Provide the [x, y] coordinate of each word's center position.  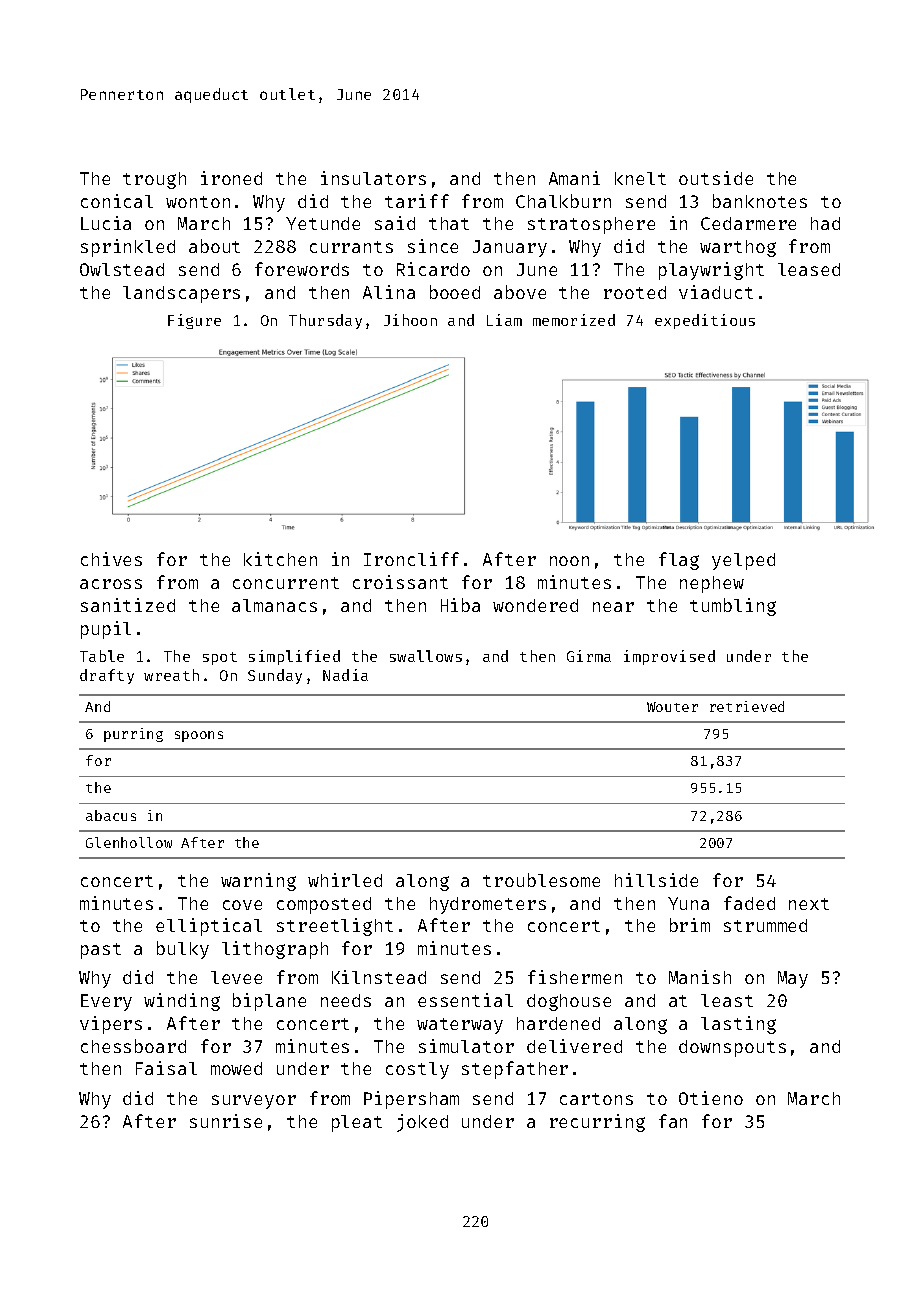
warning [258, 882]
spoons [199, 736]
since [433, 246]
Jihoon [410, 320]
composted [324, 905]
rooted [635, 292]
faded [749, 903]
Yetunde [323, 223]
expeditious [705, 321]
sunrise [226, 1121]
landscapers [181, 294]
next [809, 904]
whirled [345, 880]
